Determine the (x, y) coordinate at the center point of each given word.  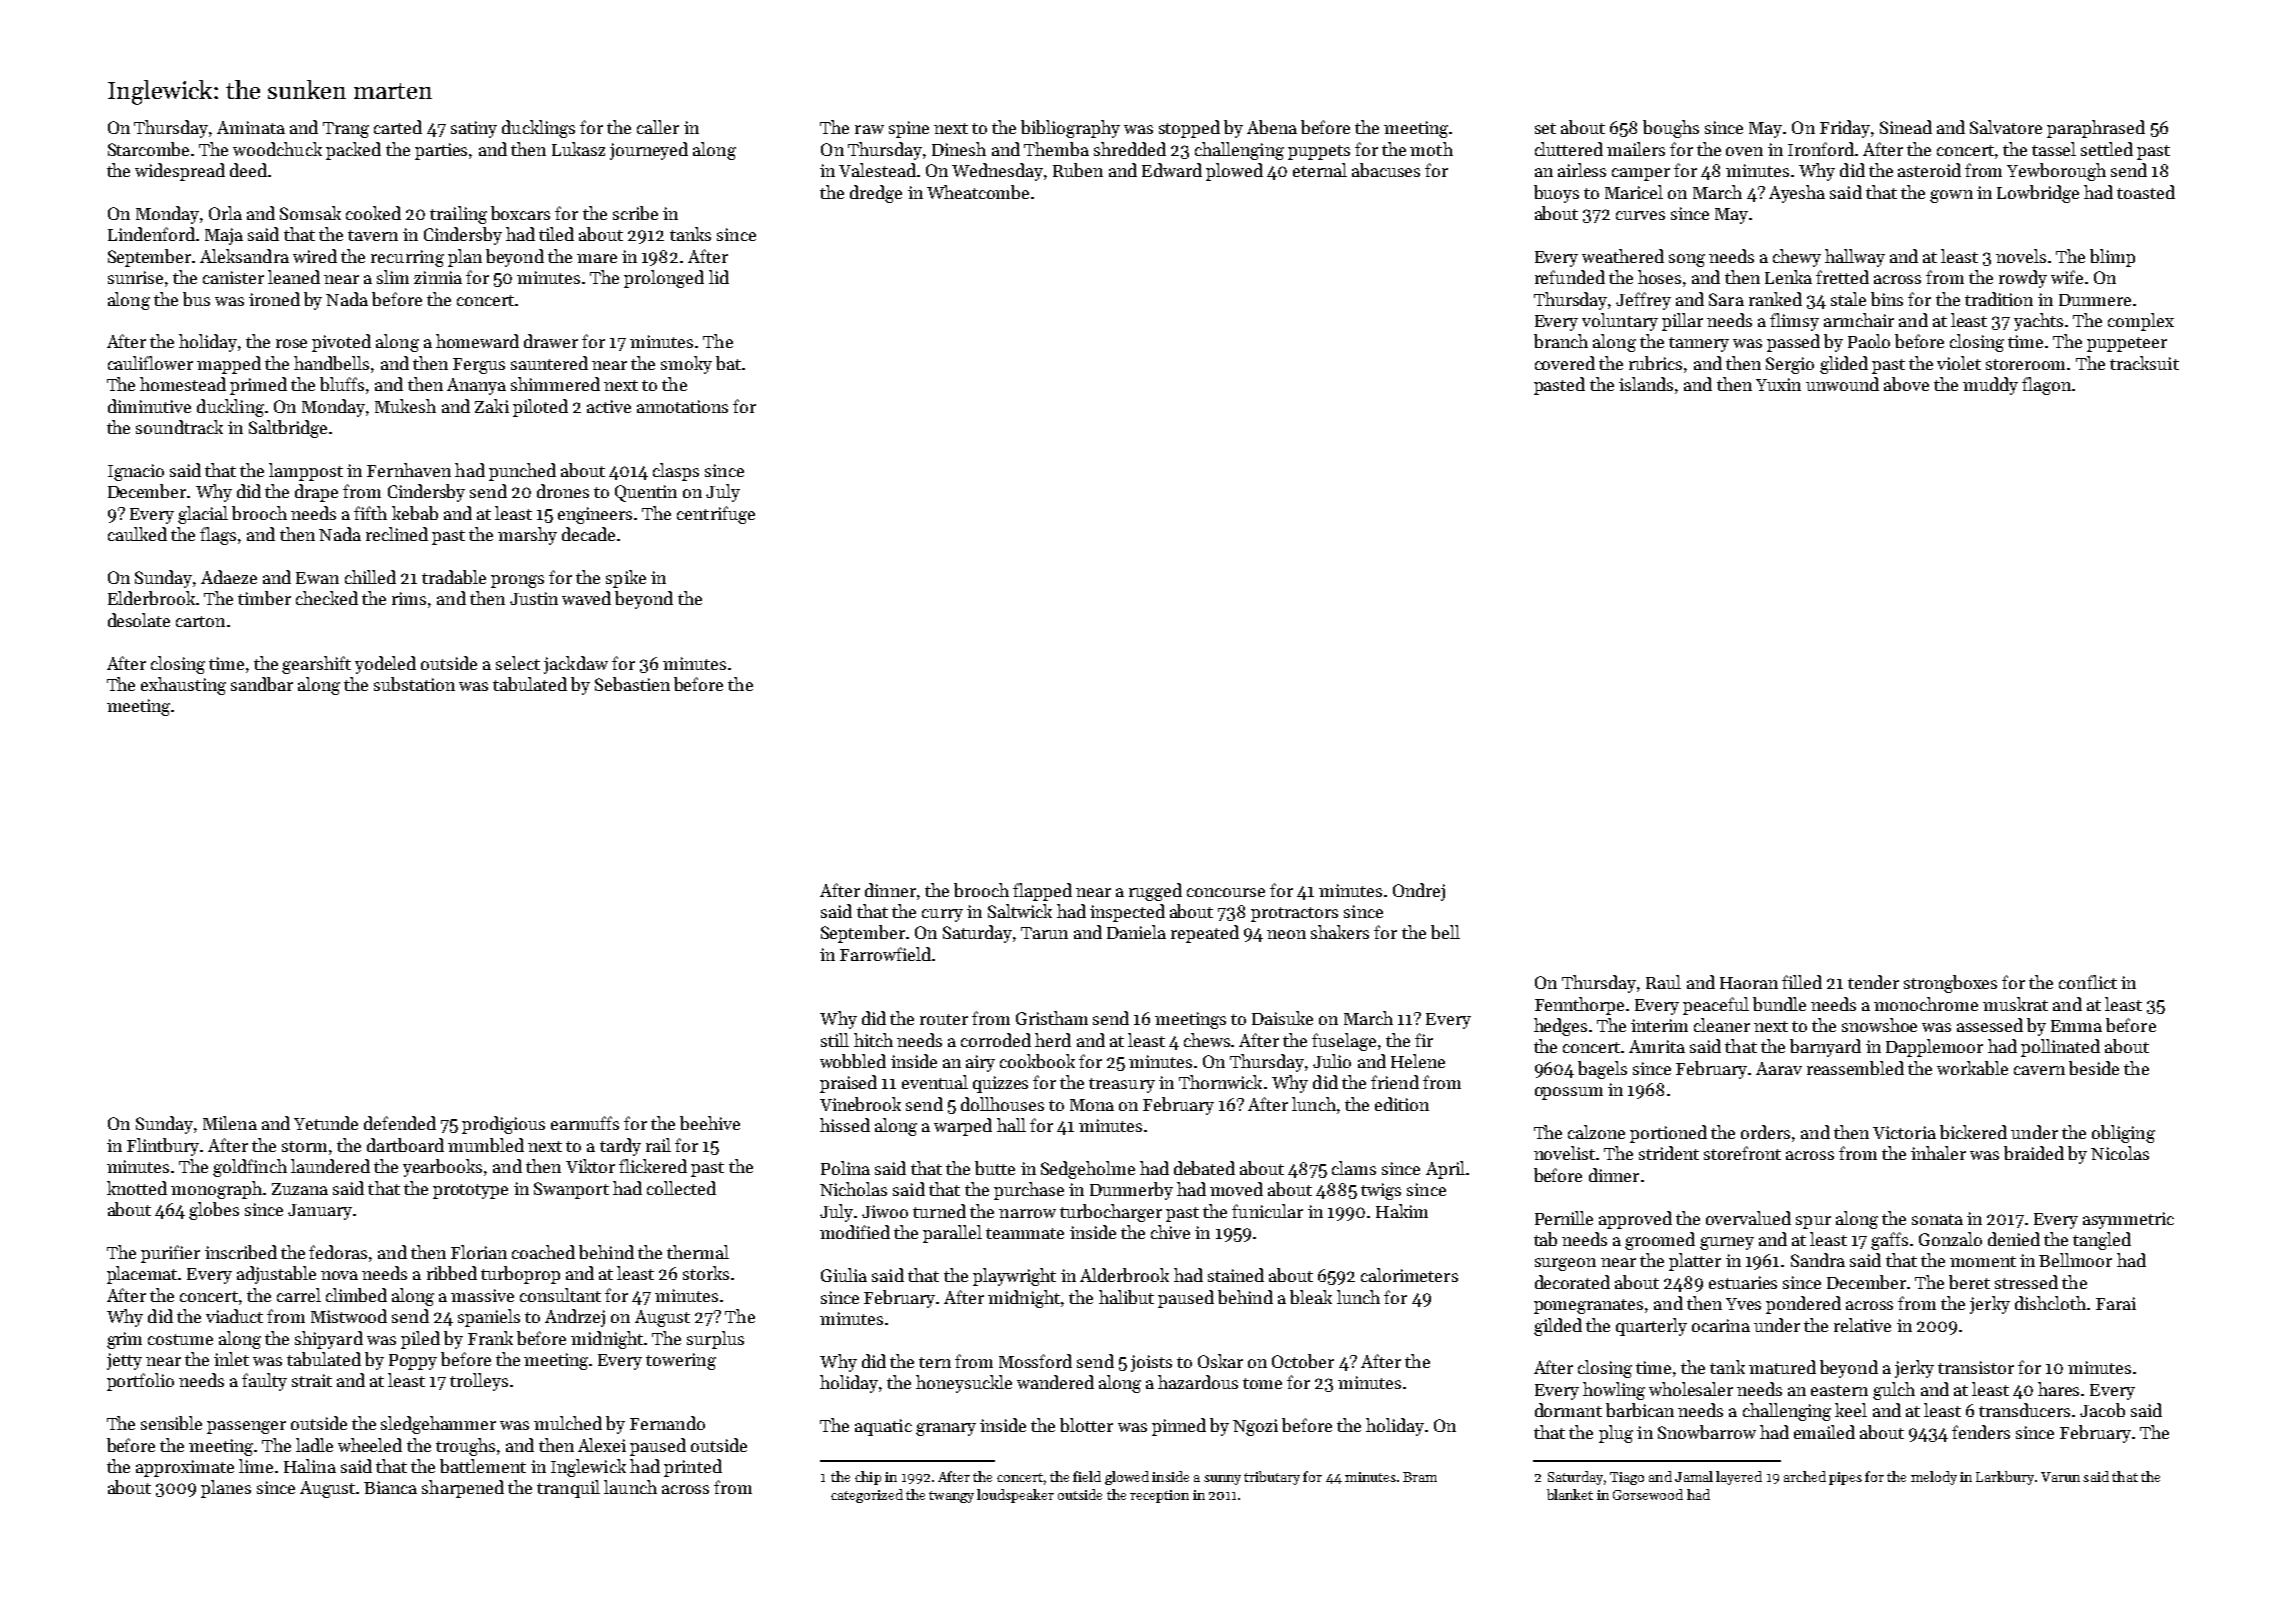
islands (1646, 384)
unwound (1842, 384)
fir (1424, 1040)
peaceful (1716, 1006)
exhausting (183, 686)
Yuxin (1778, 384)
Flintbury (164, 1147)
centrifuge (716, 515)
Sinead (1906, 127)
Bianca (390, 1487)
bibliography (1070, 129)
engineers (595, 515)
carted (398, 127)
